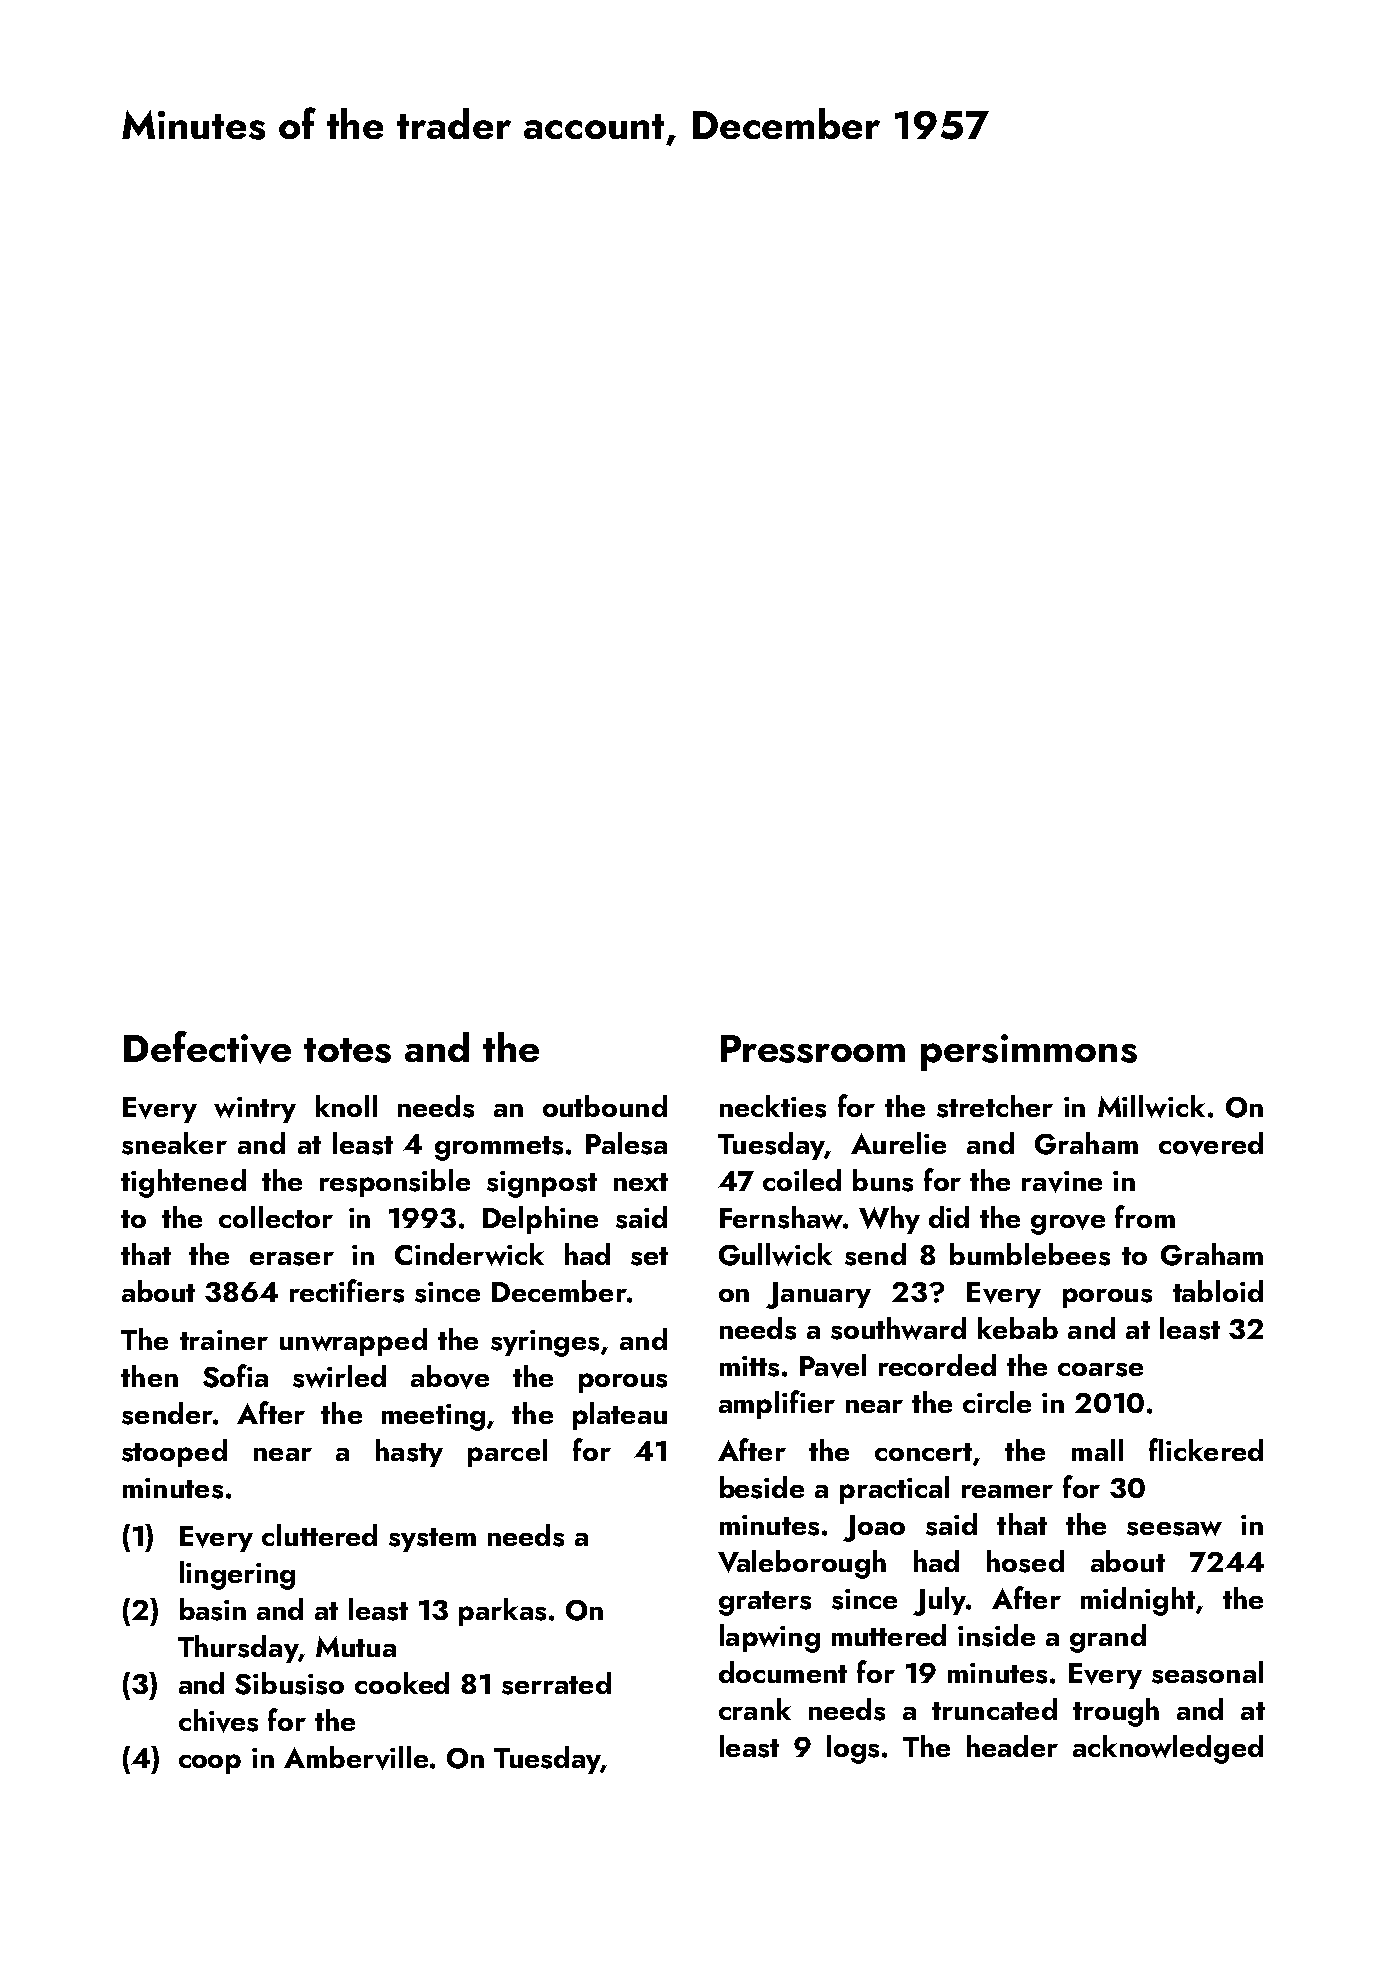  I want to click on Valeborough, so click(802, 1564).
